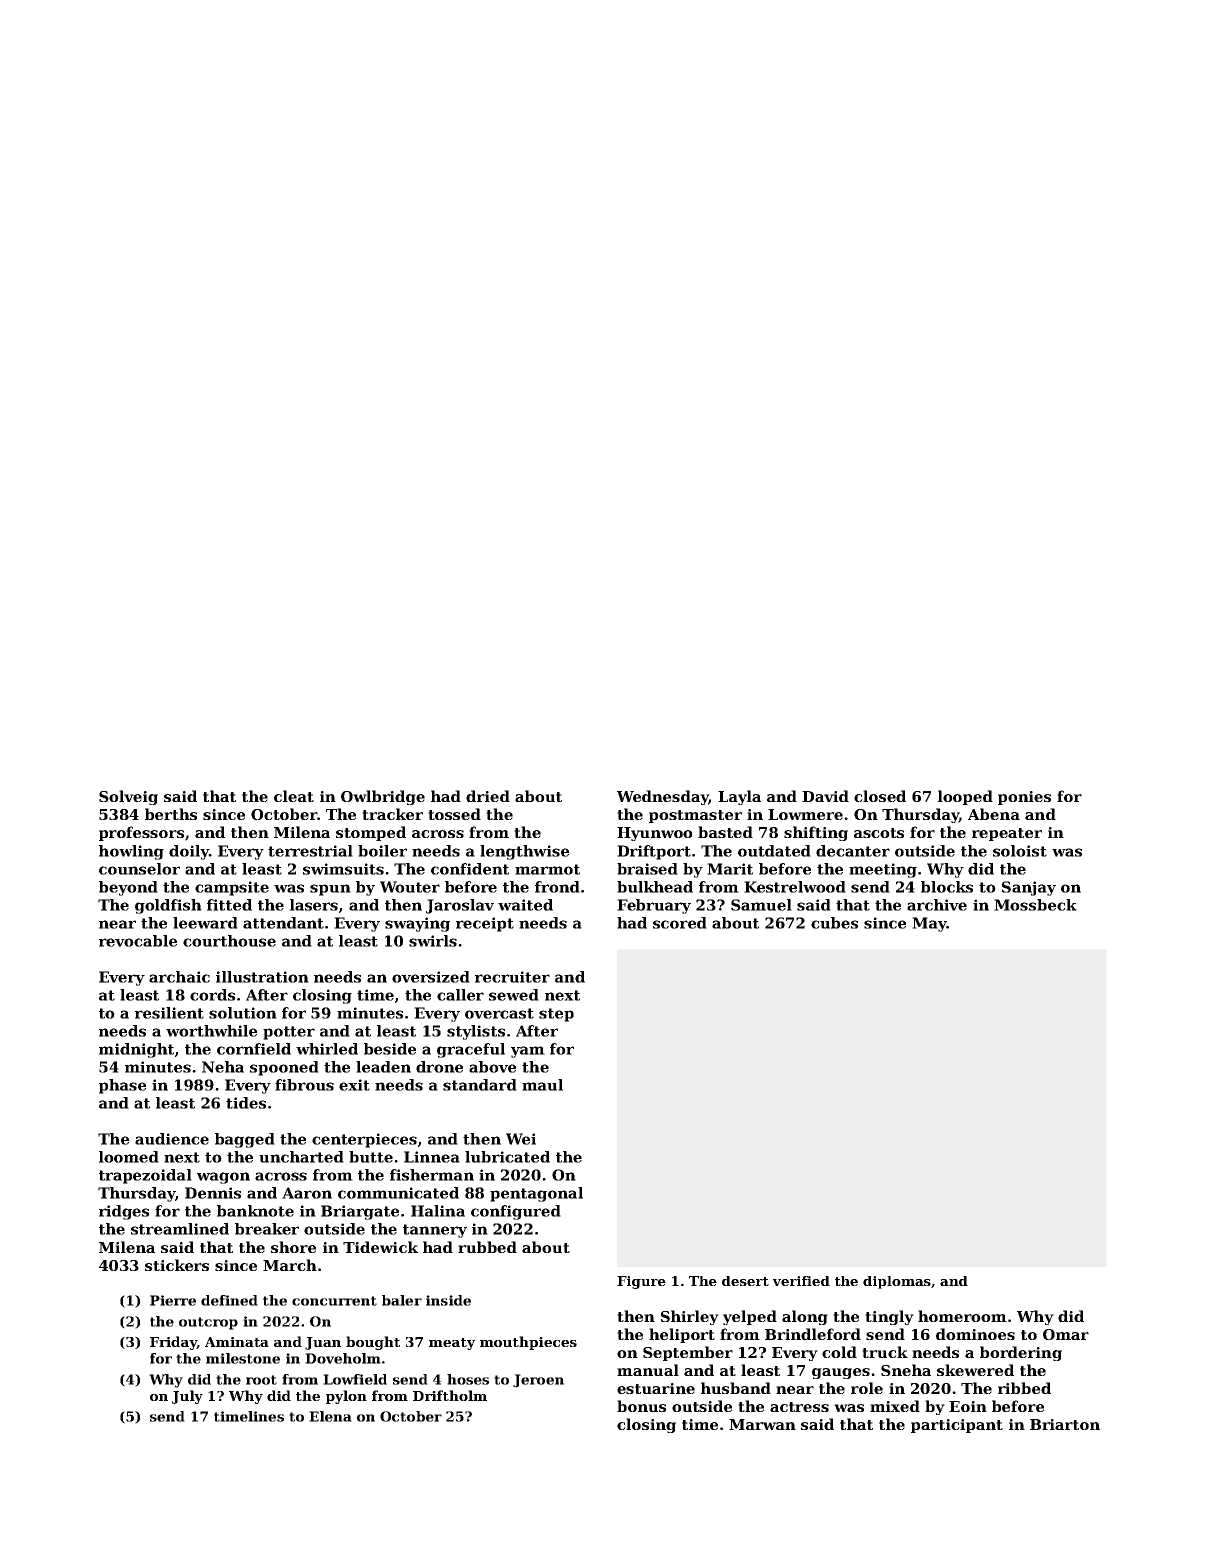 The width and height of the page is (1205, 1560). What do you see at coordinates (929, 924) in the page?
I see `May` at bounding box center [929, 924].
